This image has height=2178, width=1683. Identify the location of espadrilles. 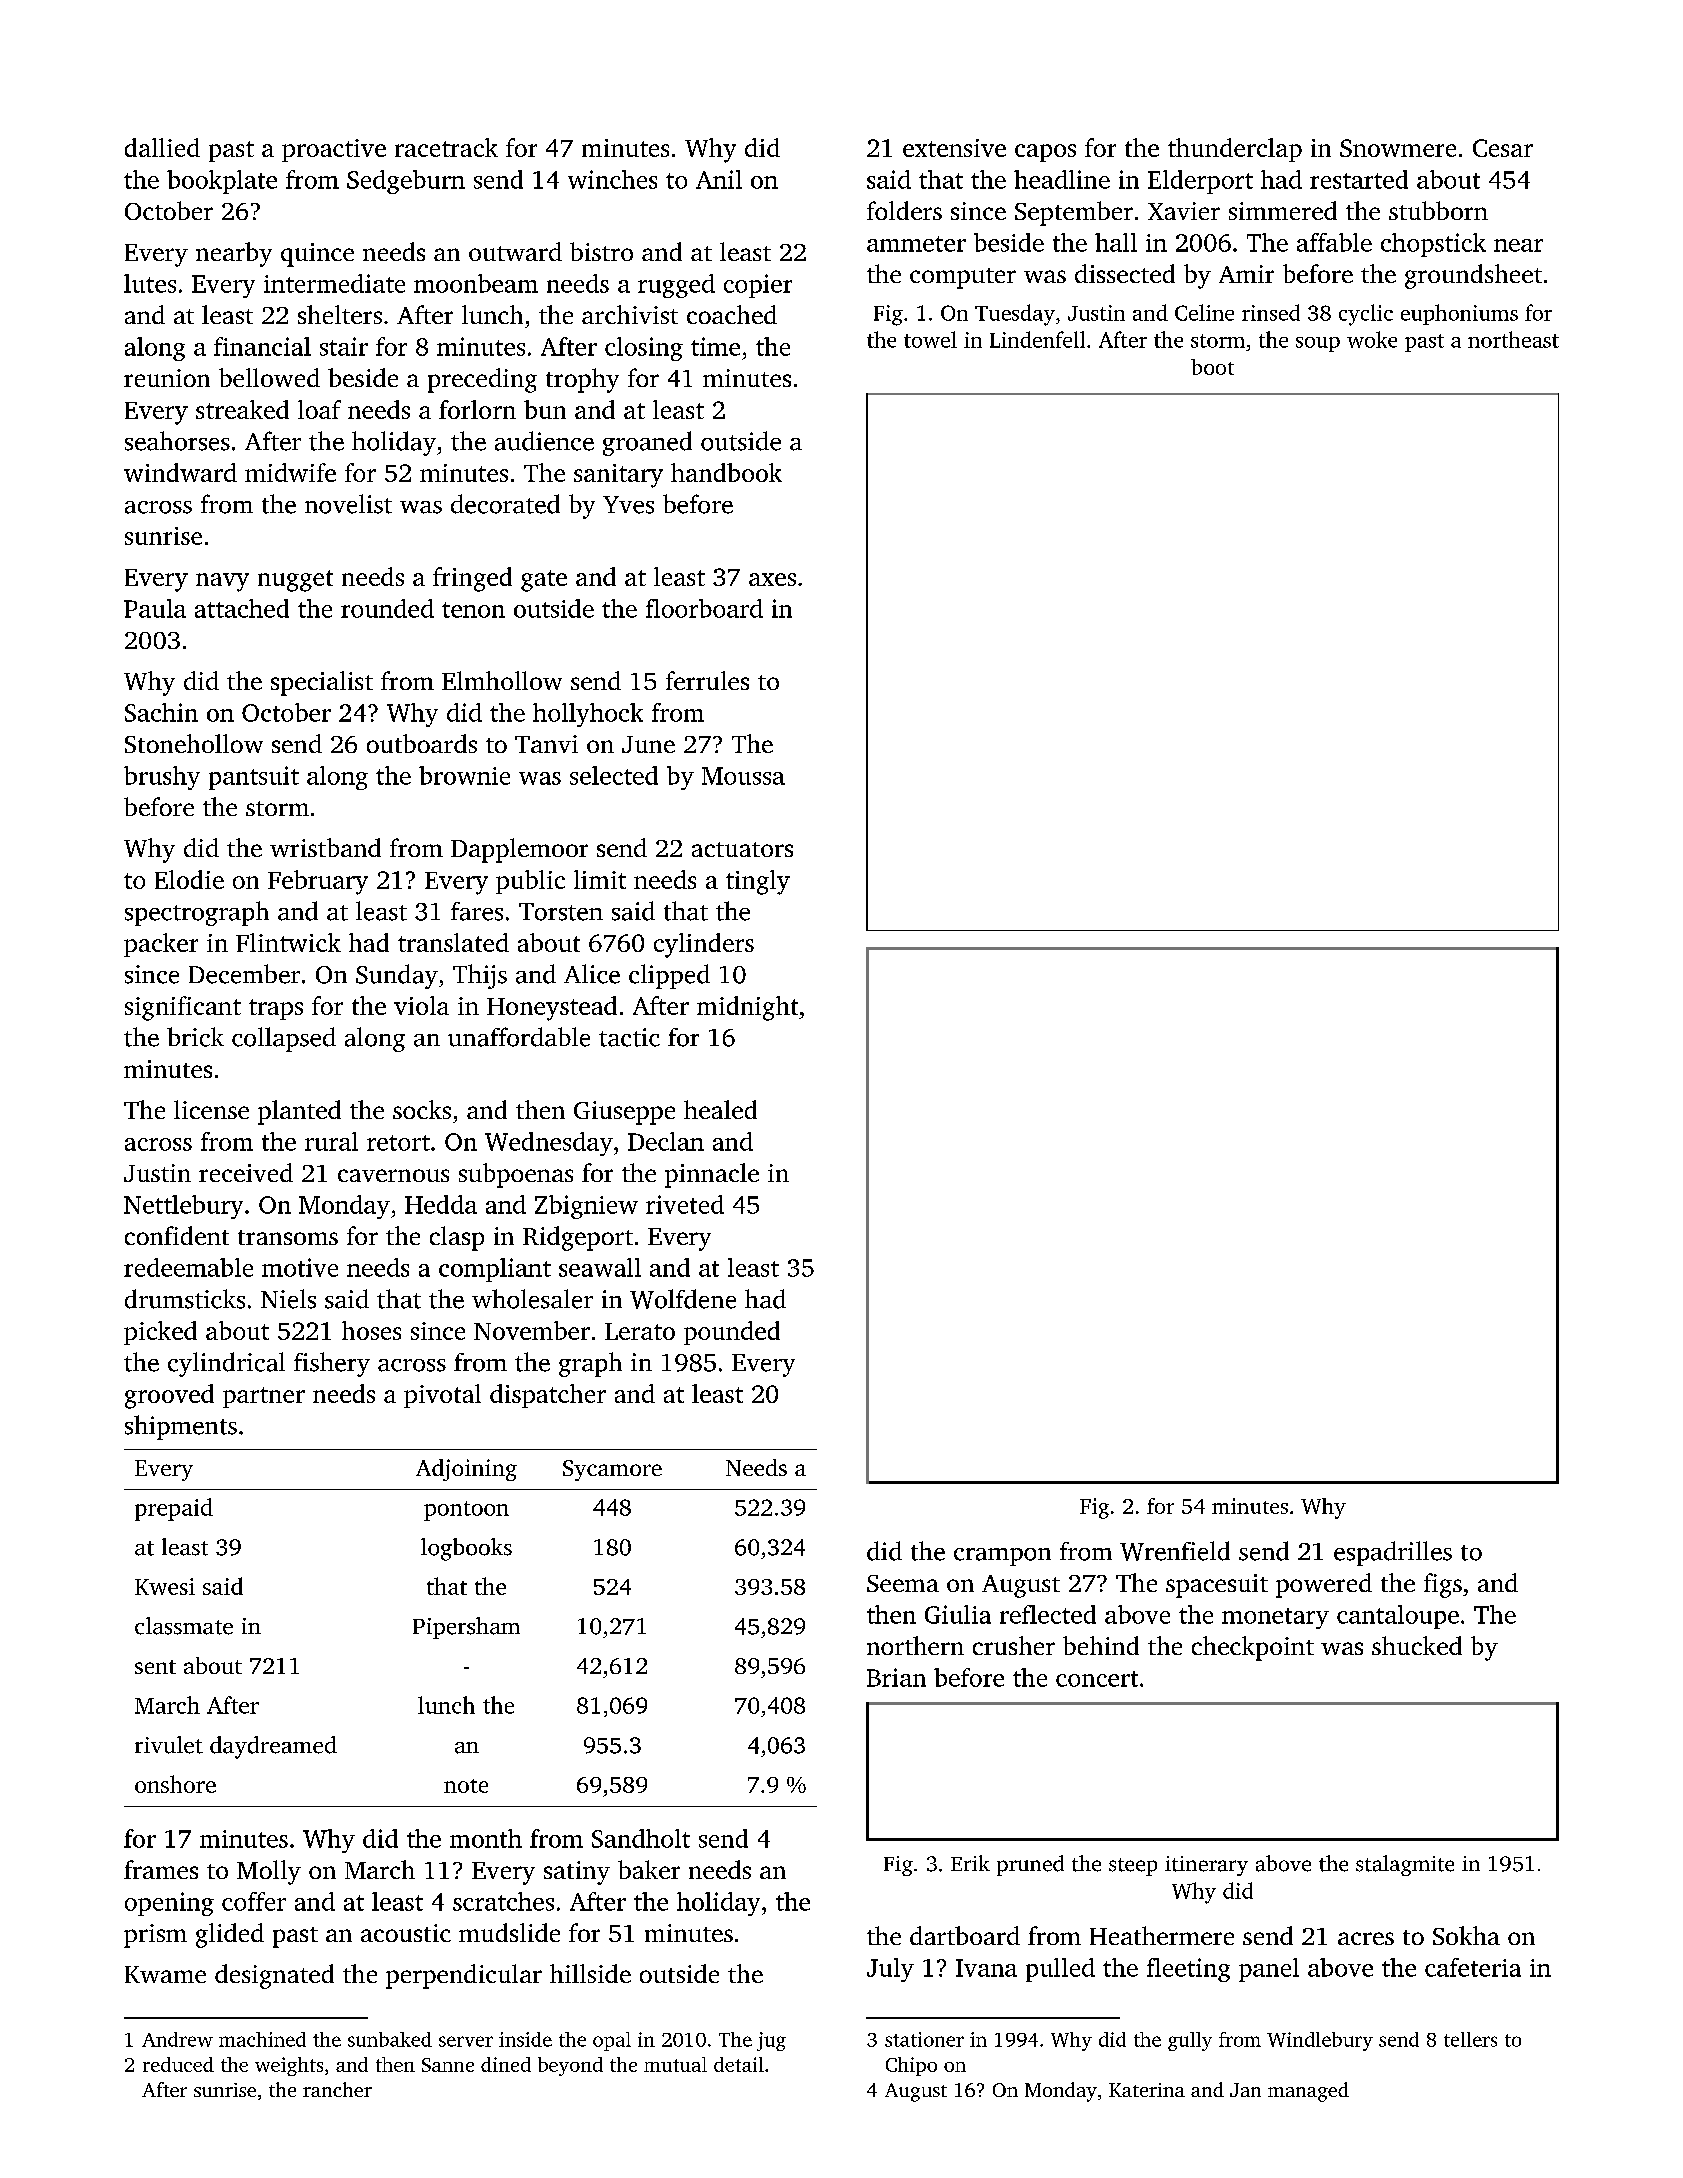
(1393, 1553).
